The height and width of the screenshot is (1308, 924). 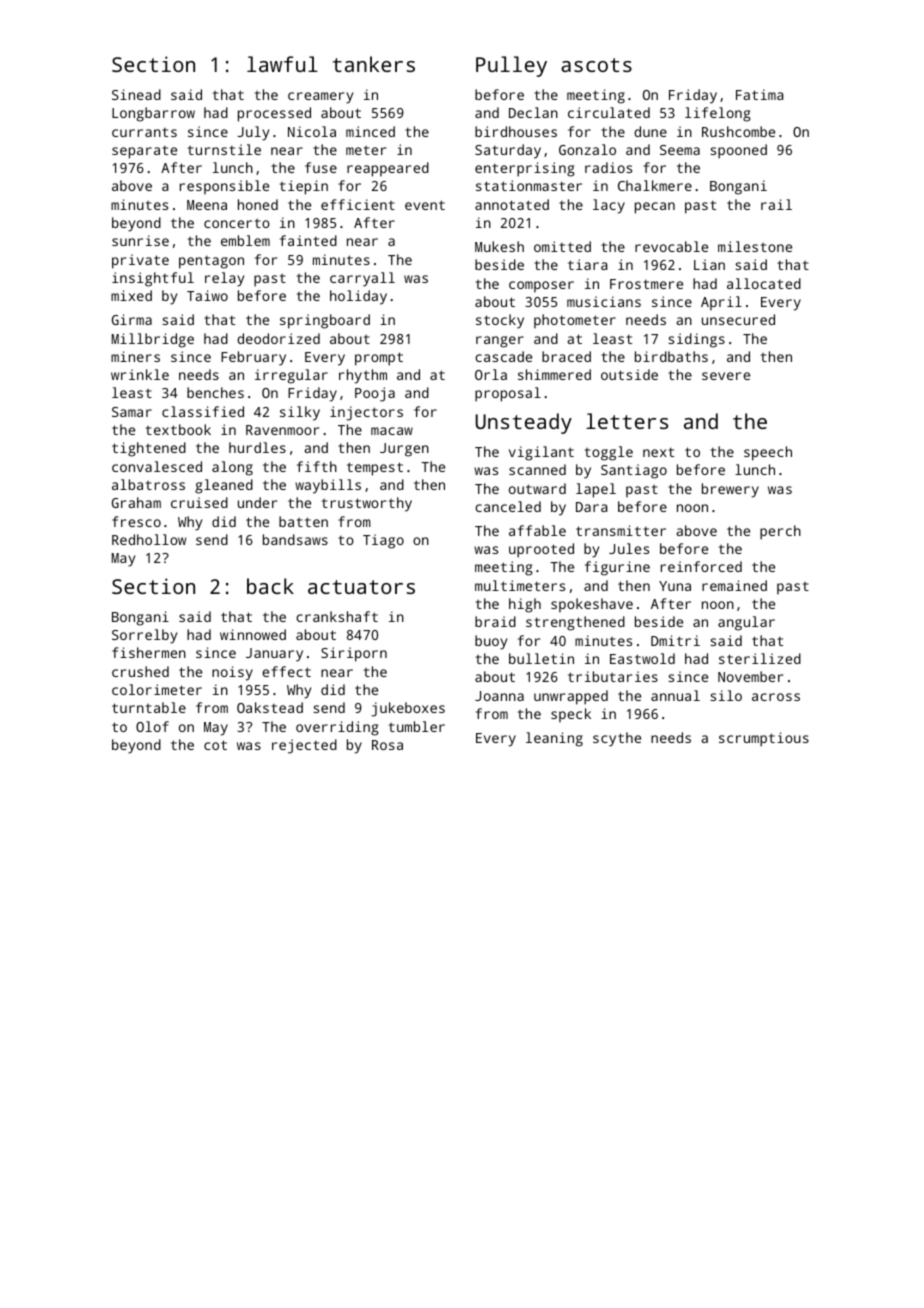 What do you see at coordinates (140, 671) in the screenshot?
I see `crushed` at bounding box center [140, 671].
